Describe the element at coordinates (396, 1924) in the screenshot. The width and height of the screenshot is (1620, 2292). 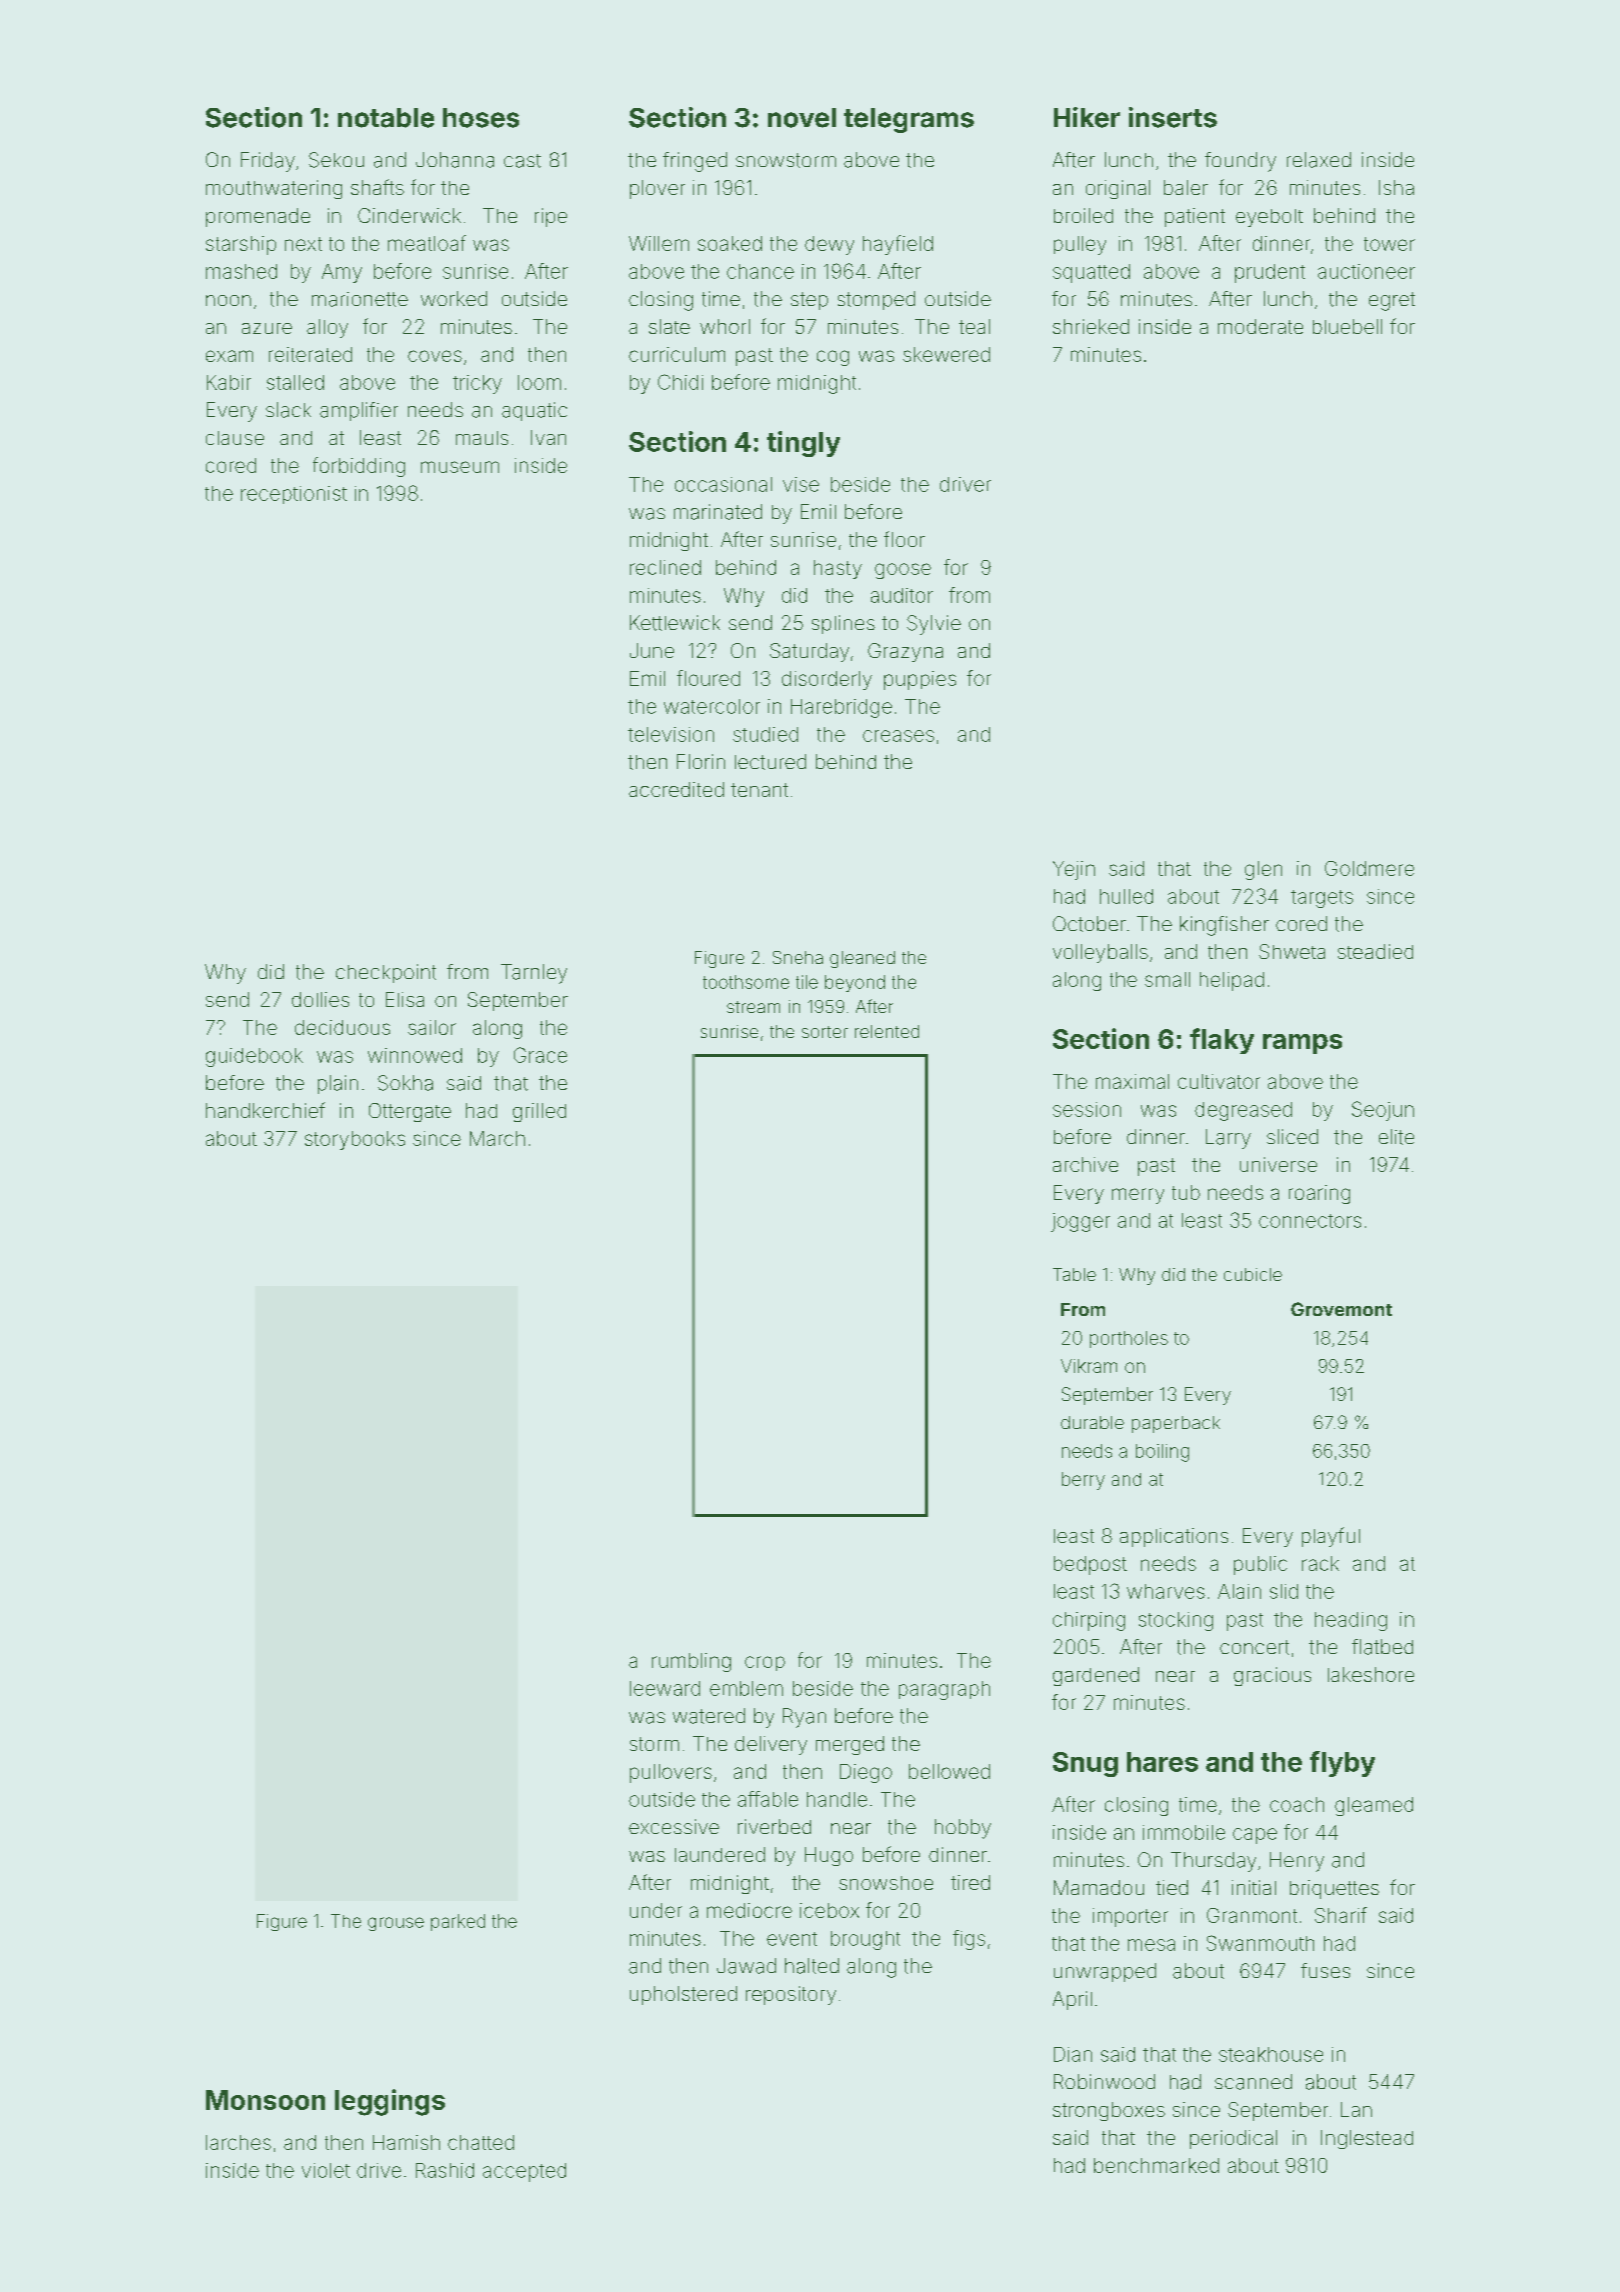
I see `grouse` at that location.
